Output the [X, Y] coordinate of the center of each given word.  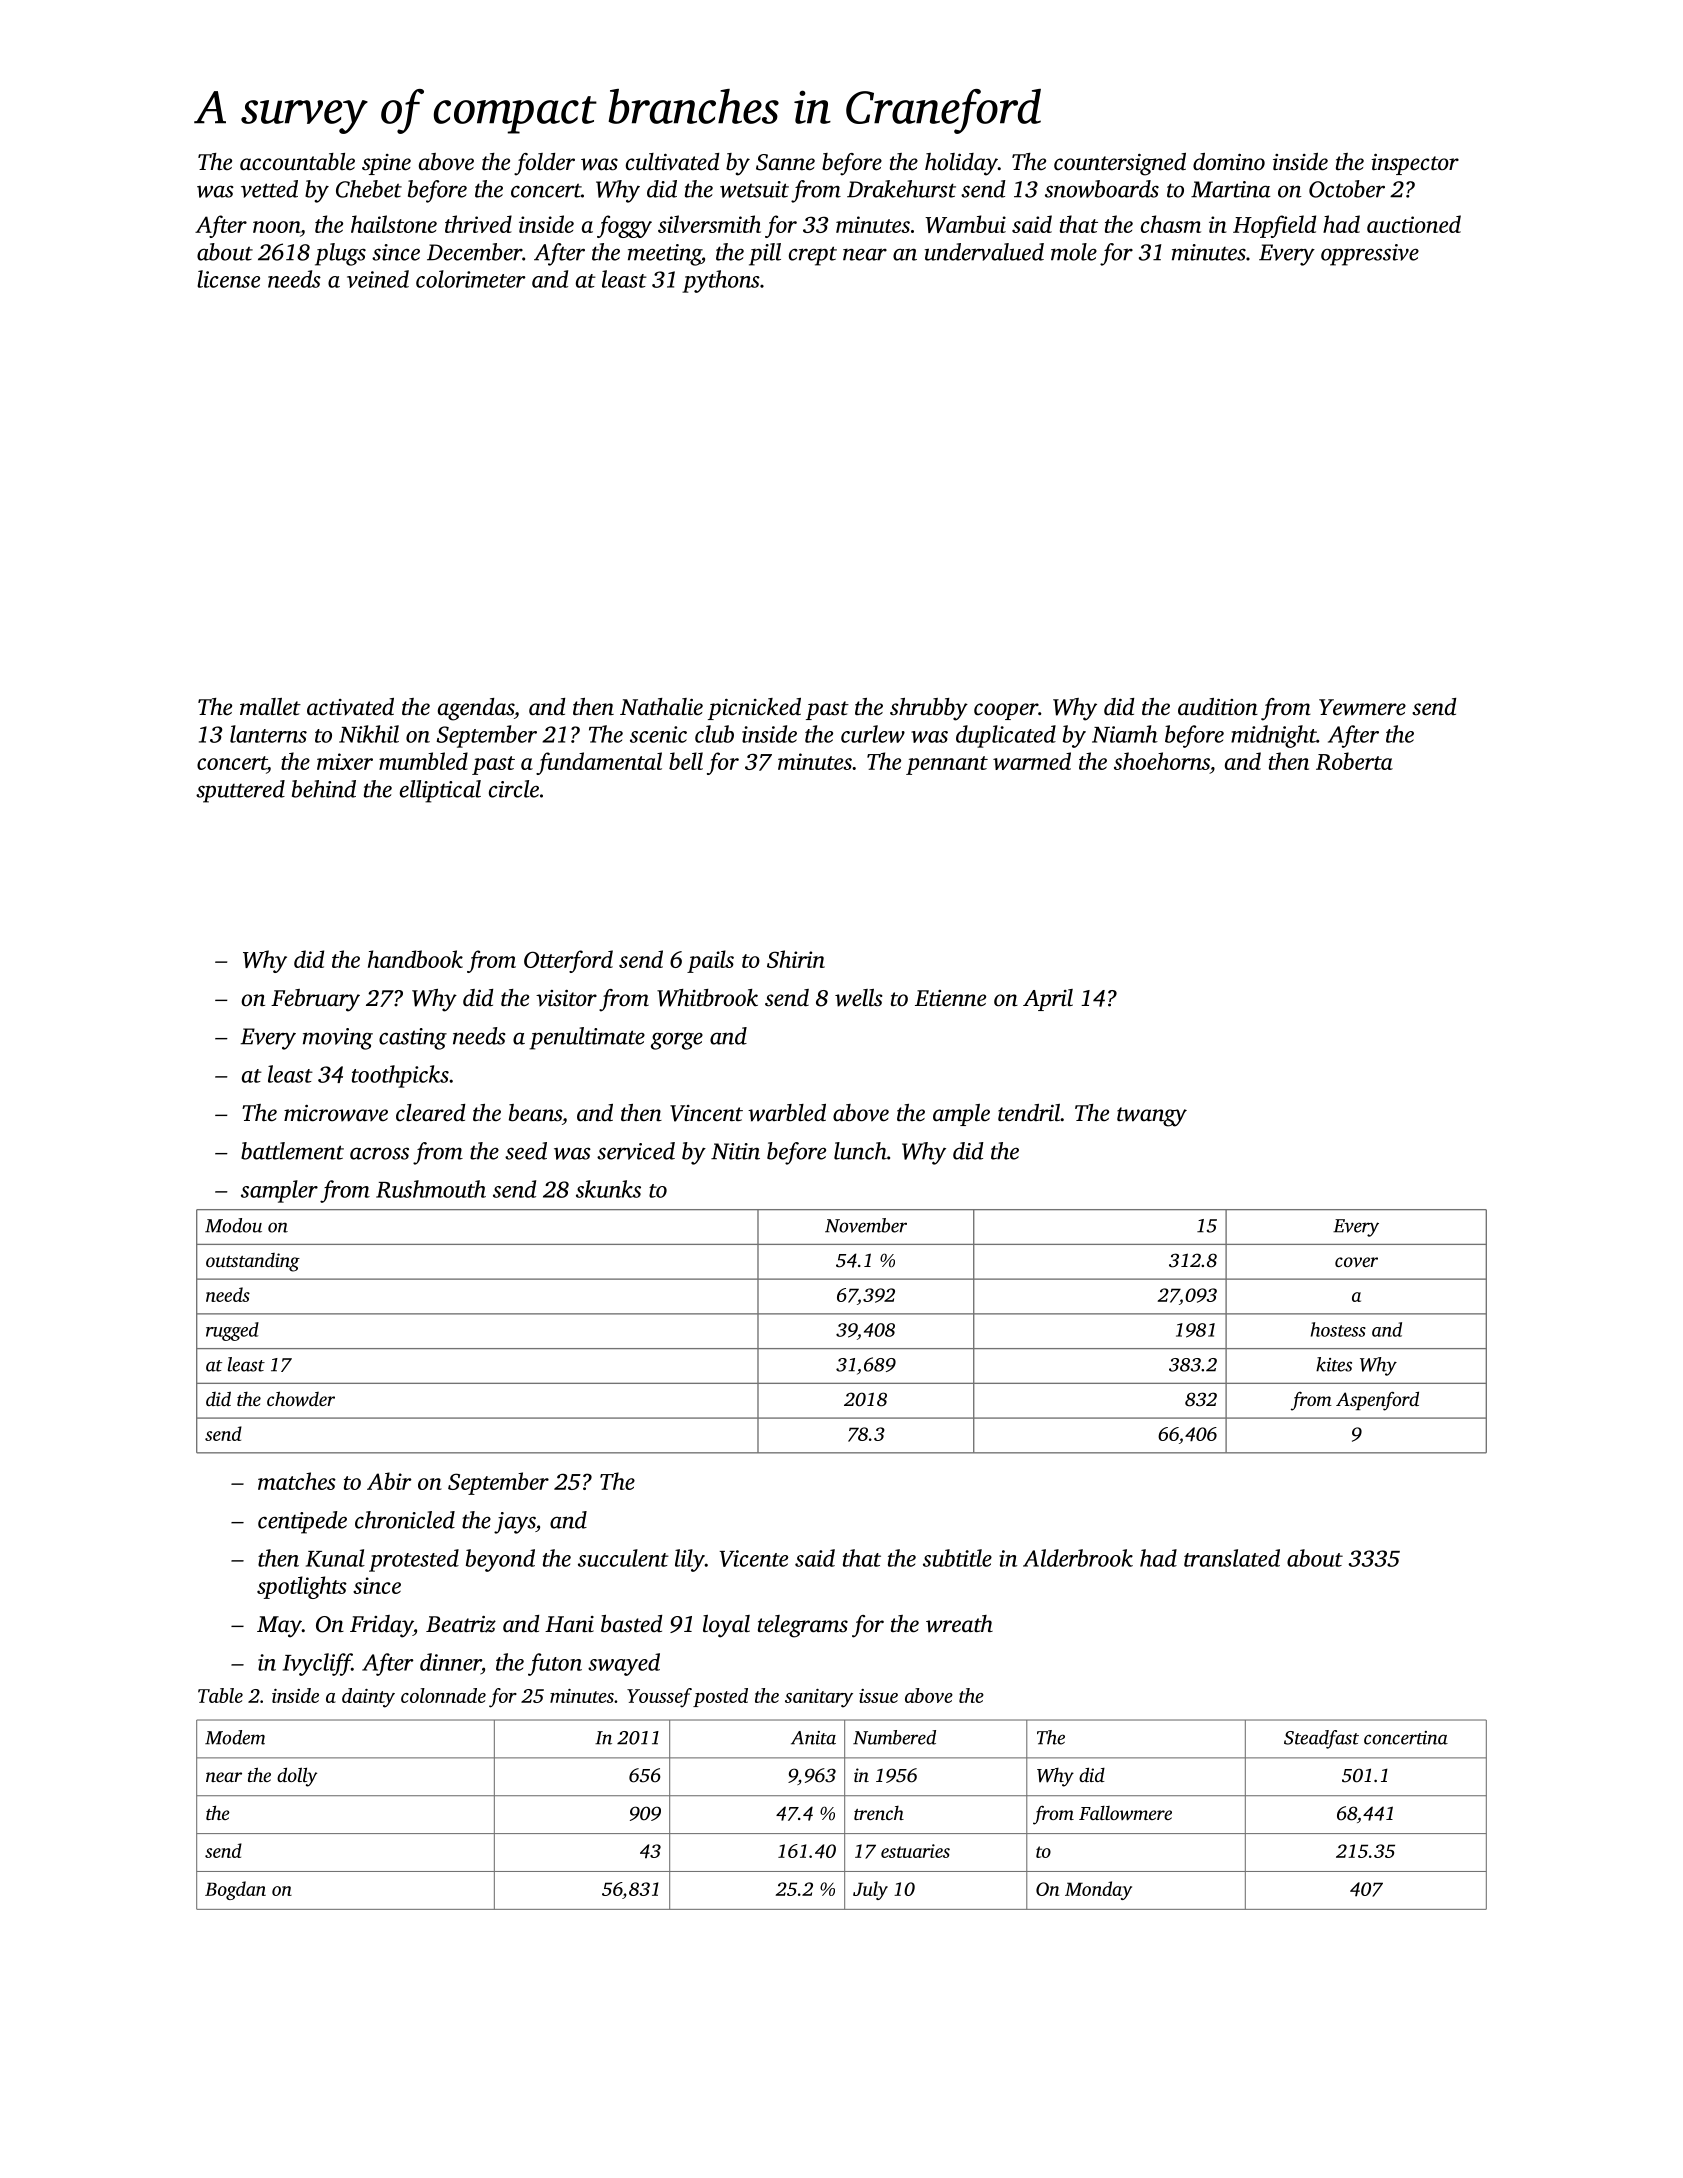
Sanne [785, 162]
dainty [368, 1698]
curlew [873, 734]
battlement [292, 1151]
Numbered [894, 1737]
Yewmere [1362, 707]
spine [386, 164]
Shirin [796, 959]
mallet [270, 707]
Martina [1231, 189]
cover [1356, 1262]
